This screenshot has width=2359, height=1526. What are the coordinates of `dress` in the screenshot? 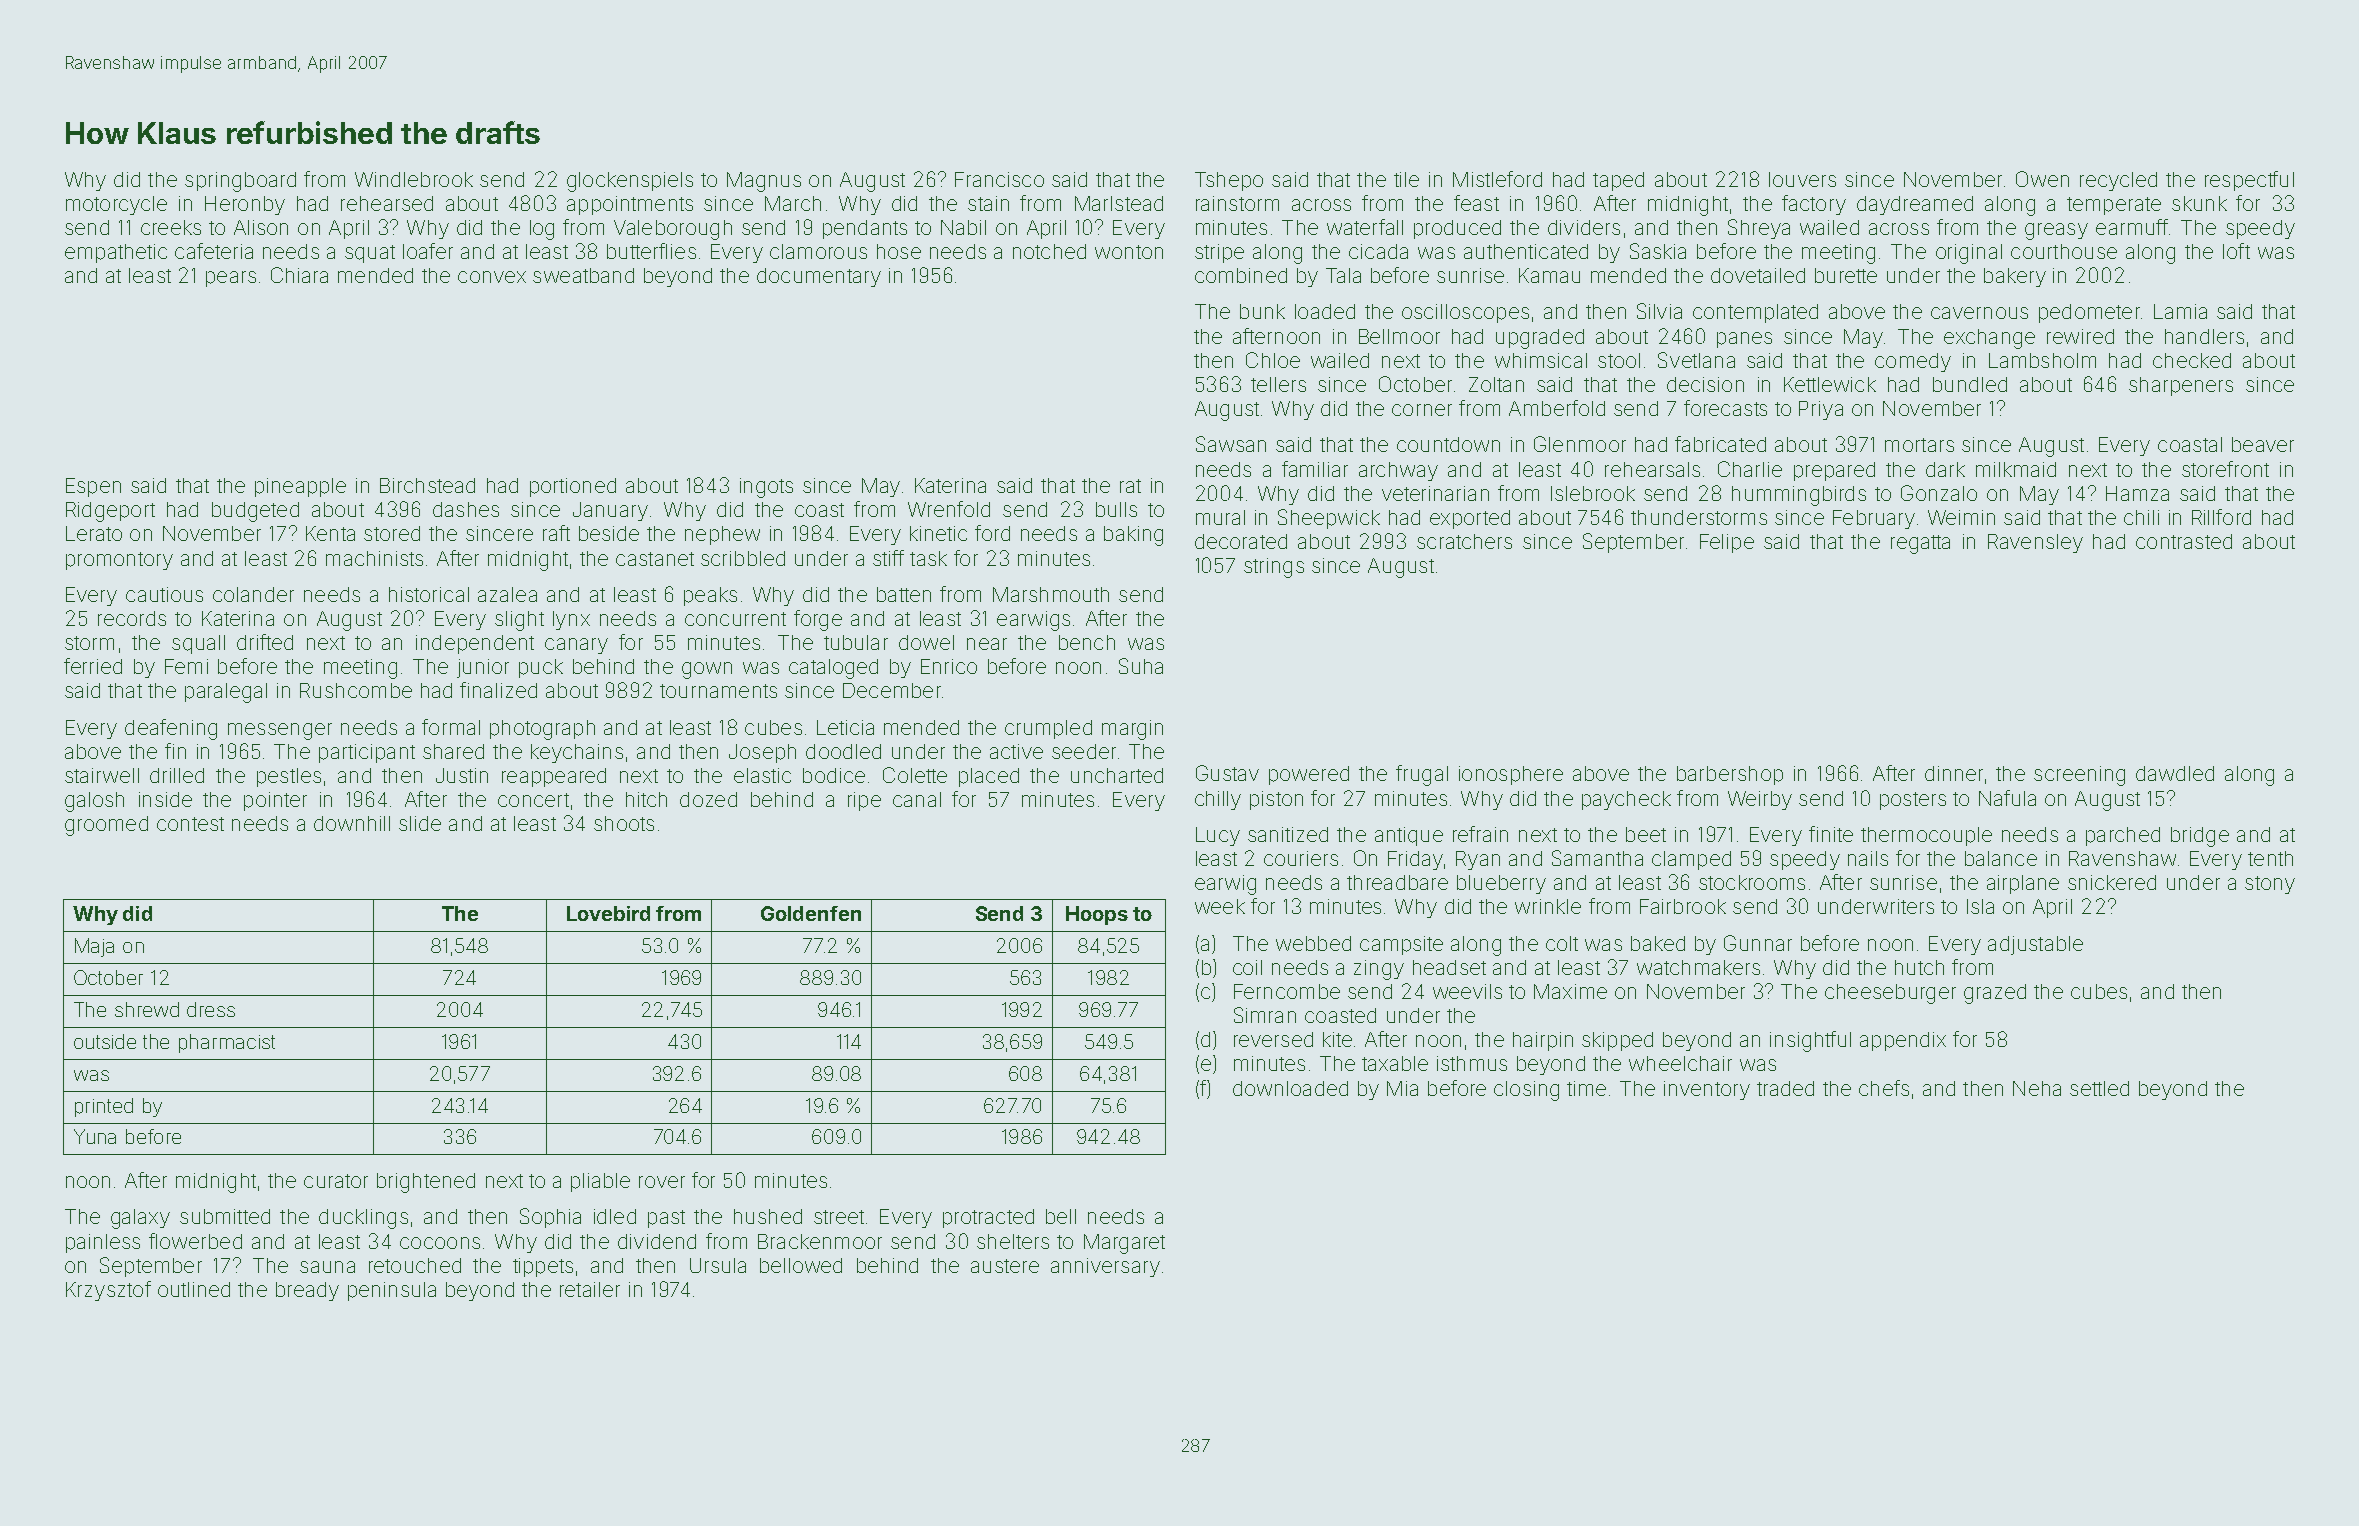 It's located at (211, 1009).
